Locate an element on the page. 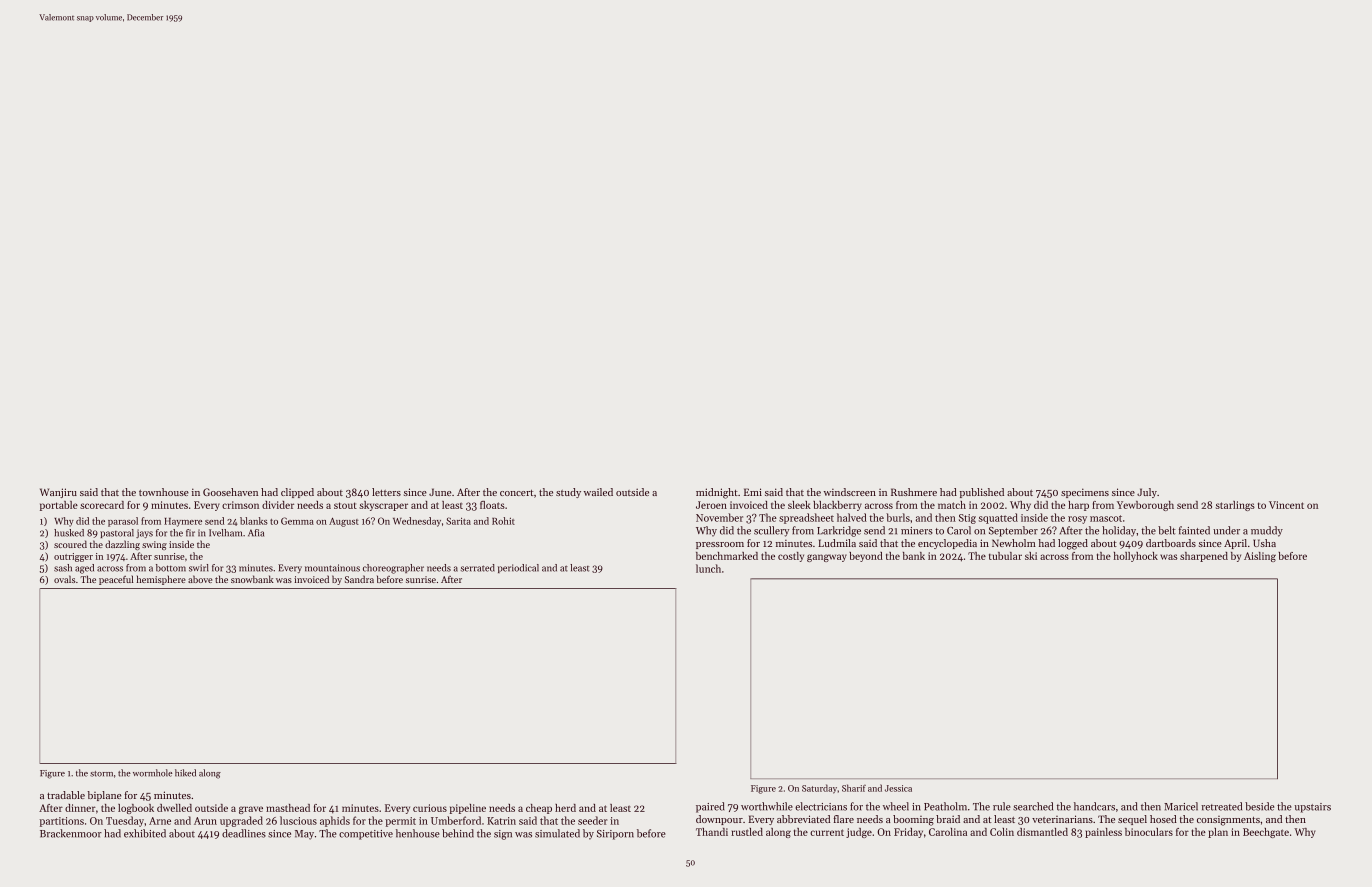 This document has width=1372, height=887. storm is located at coordinates (101, 774).
